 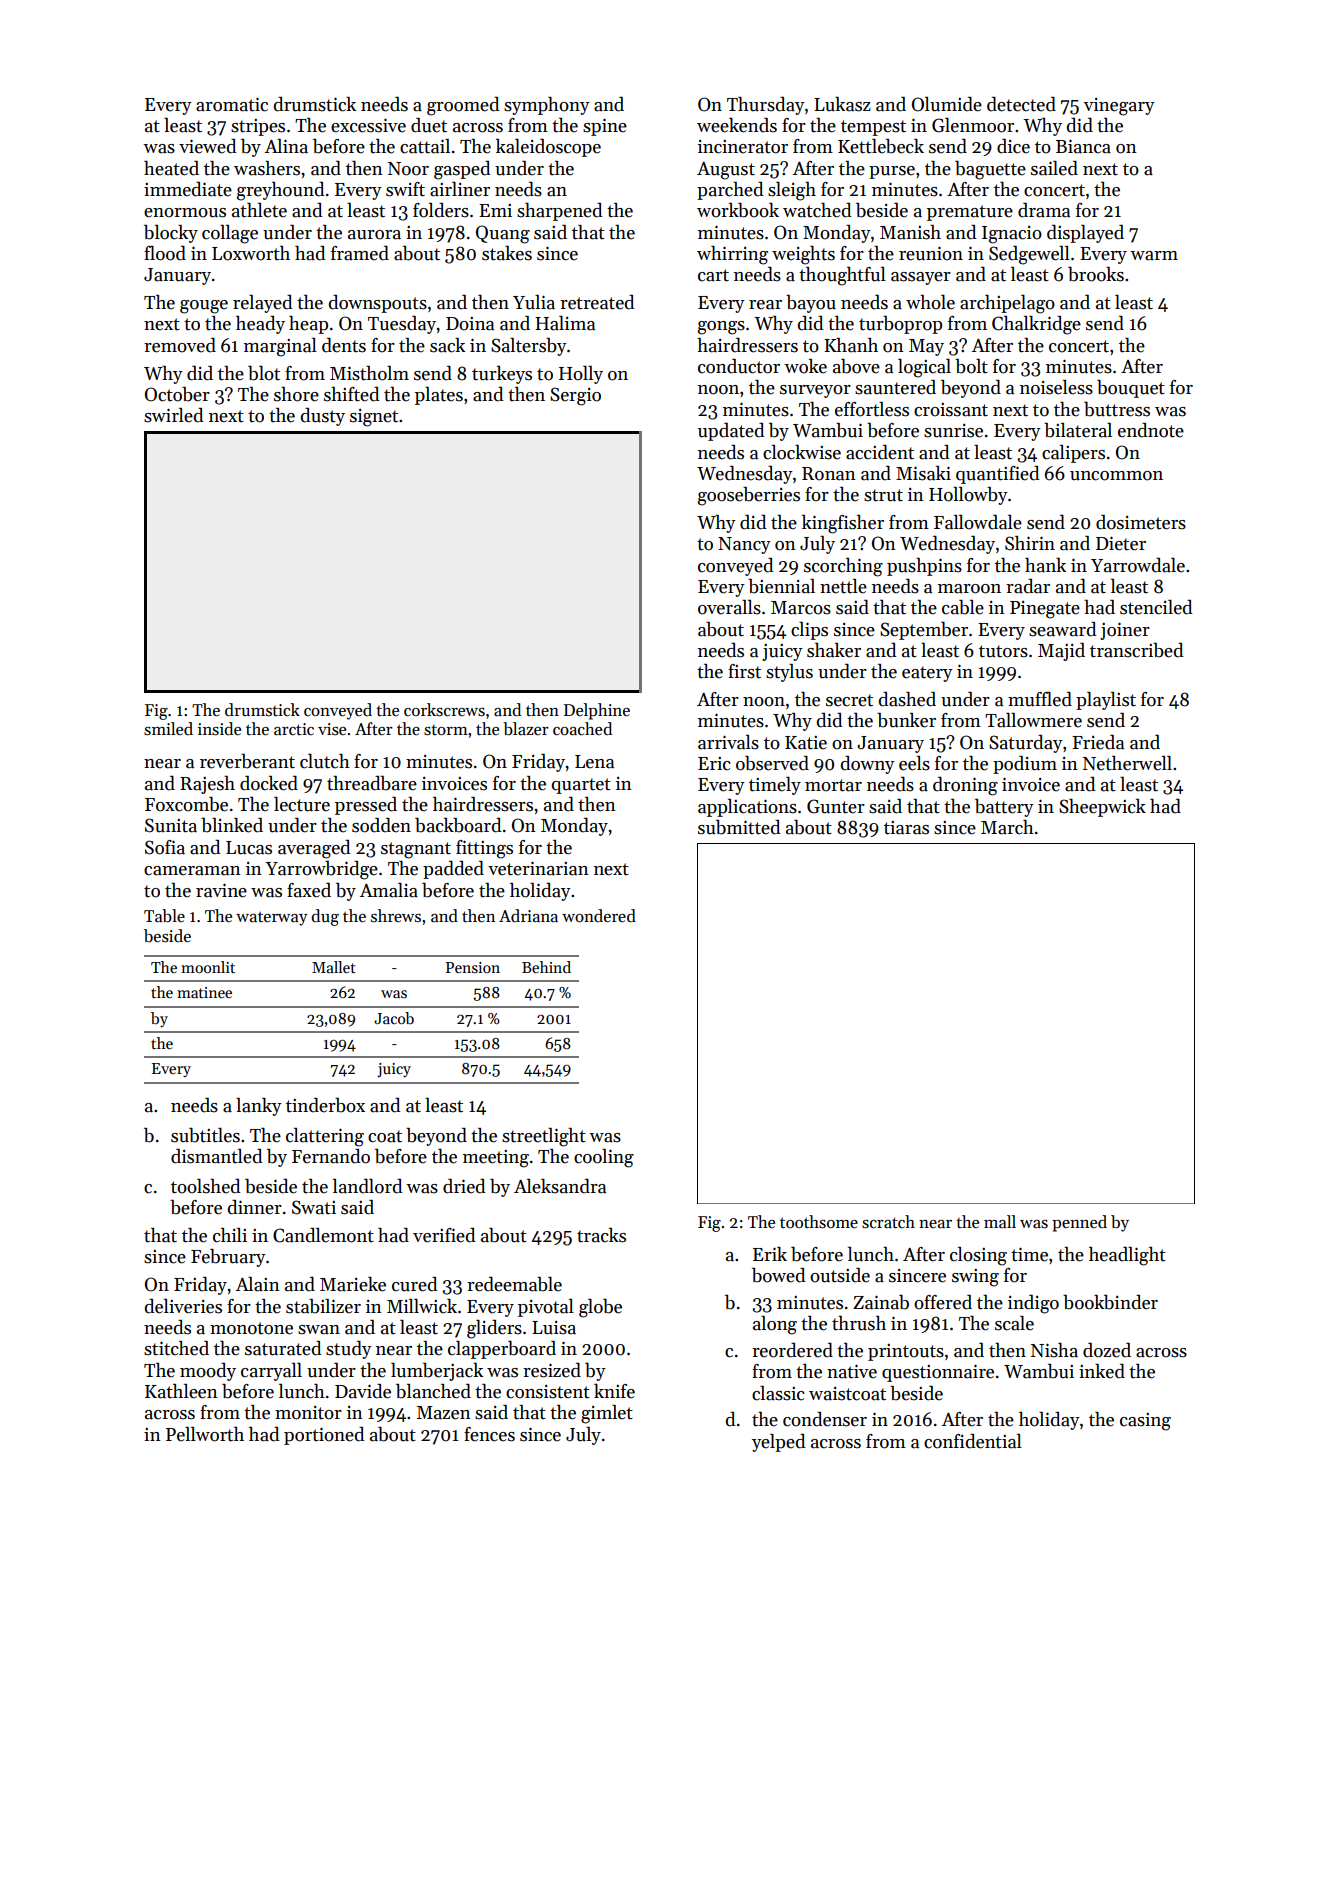 I want to click on Behind, so click(x=546, y=967).
